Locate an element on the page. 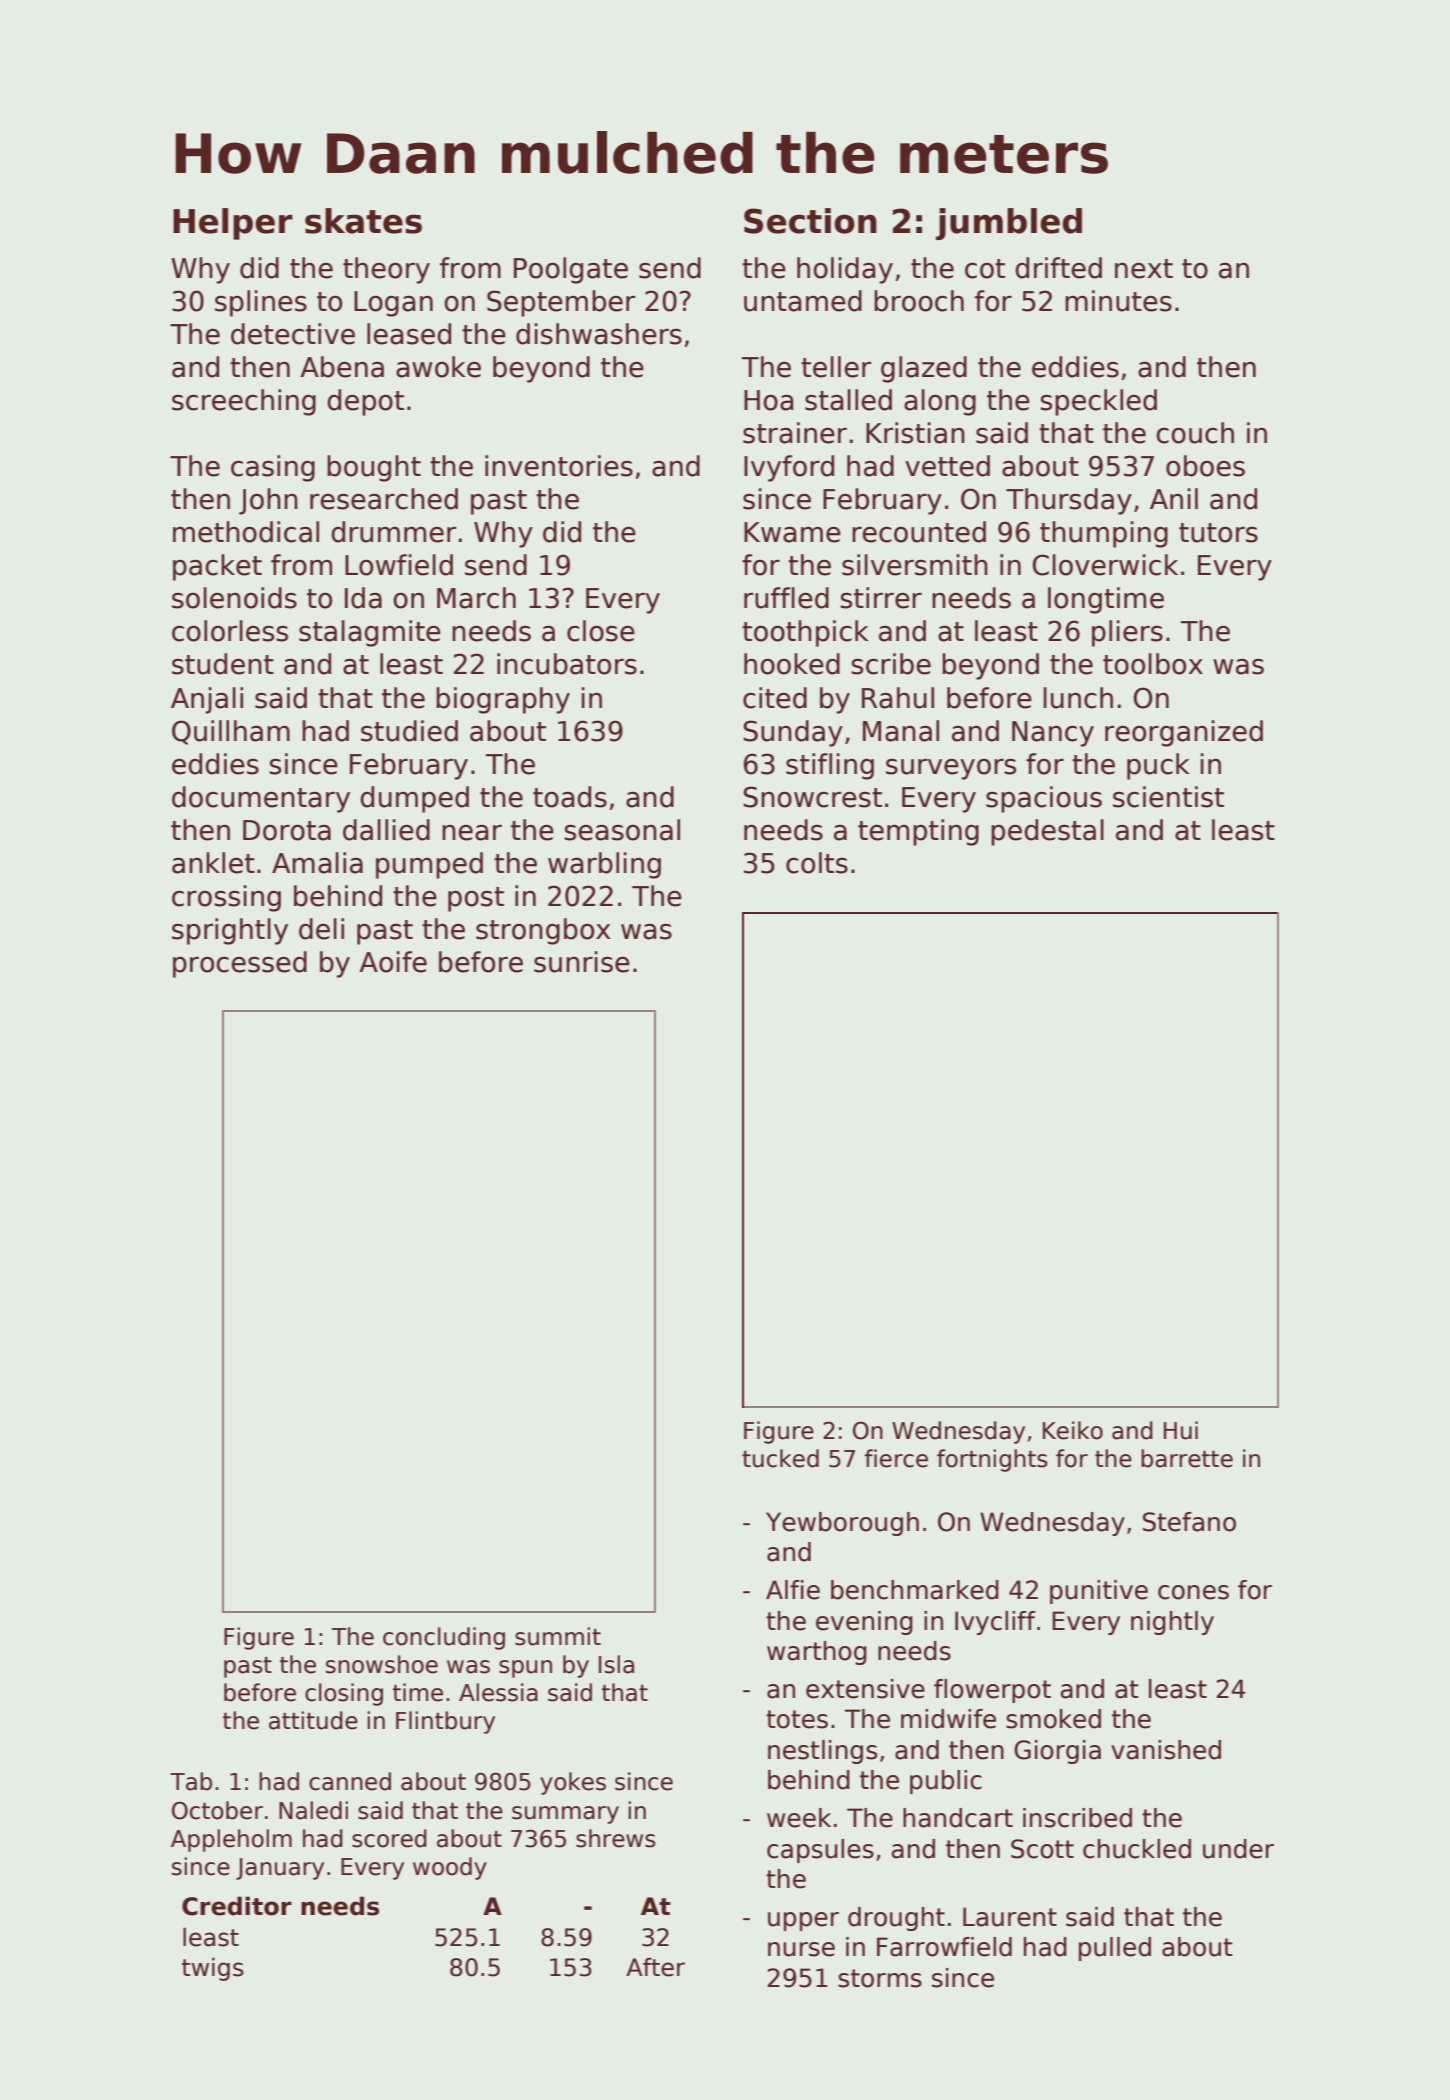 Image resolution: width=1450 pixels, height=2100 pixels. skates is located at coordinates (363, 221).
